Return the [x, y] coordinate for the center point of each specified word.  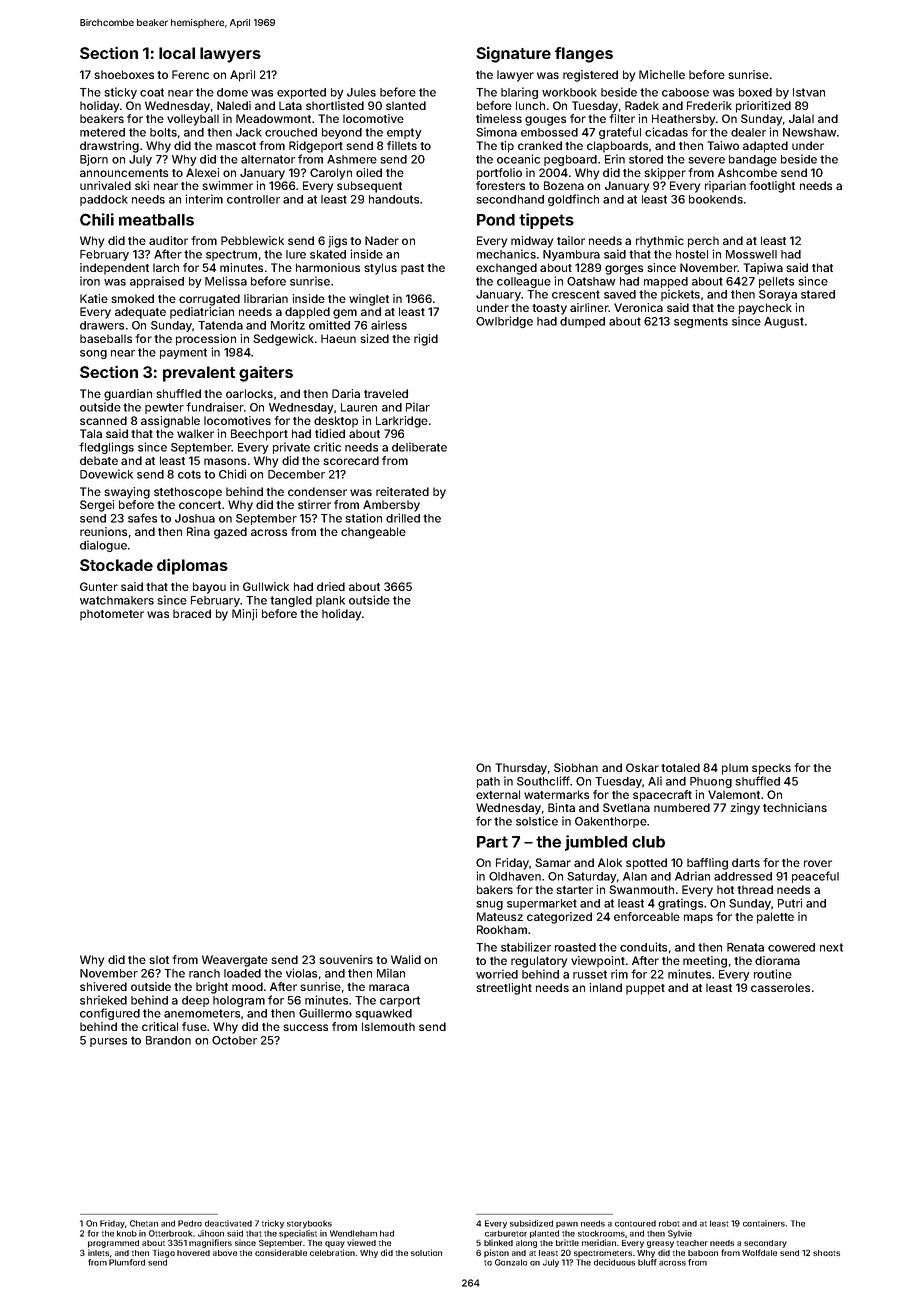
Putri [790, 903]
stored [646, 159]
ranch [204, 973]
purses [108, 1042]
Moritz [288, 325]
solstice [537, 821]
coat [152, 92]
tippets [546, 221]
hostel [692, 254]
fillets [402, 145]
